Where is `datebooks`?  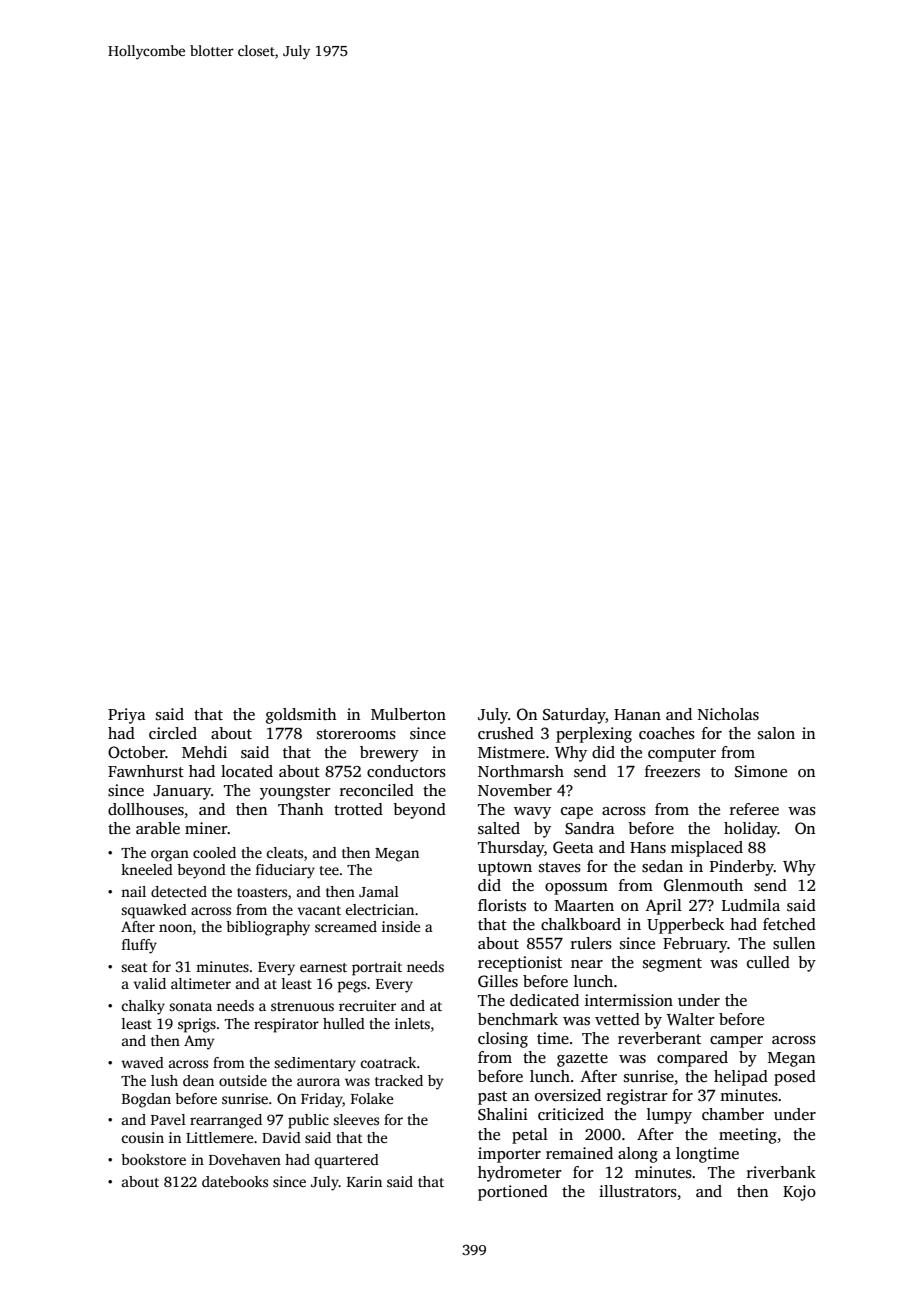
datebooks is located at coordinates (235, 1181).
